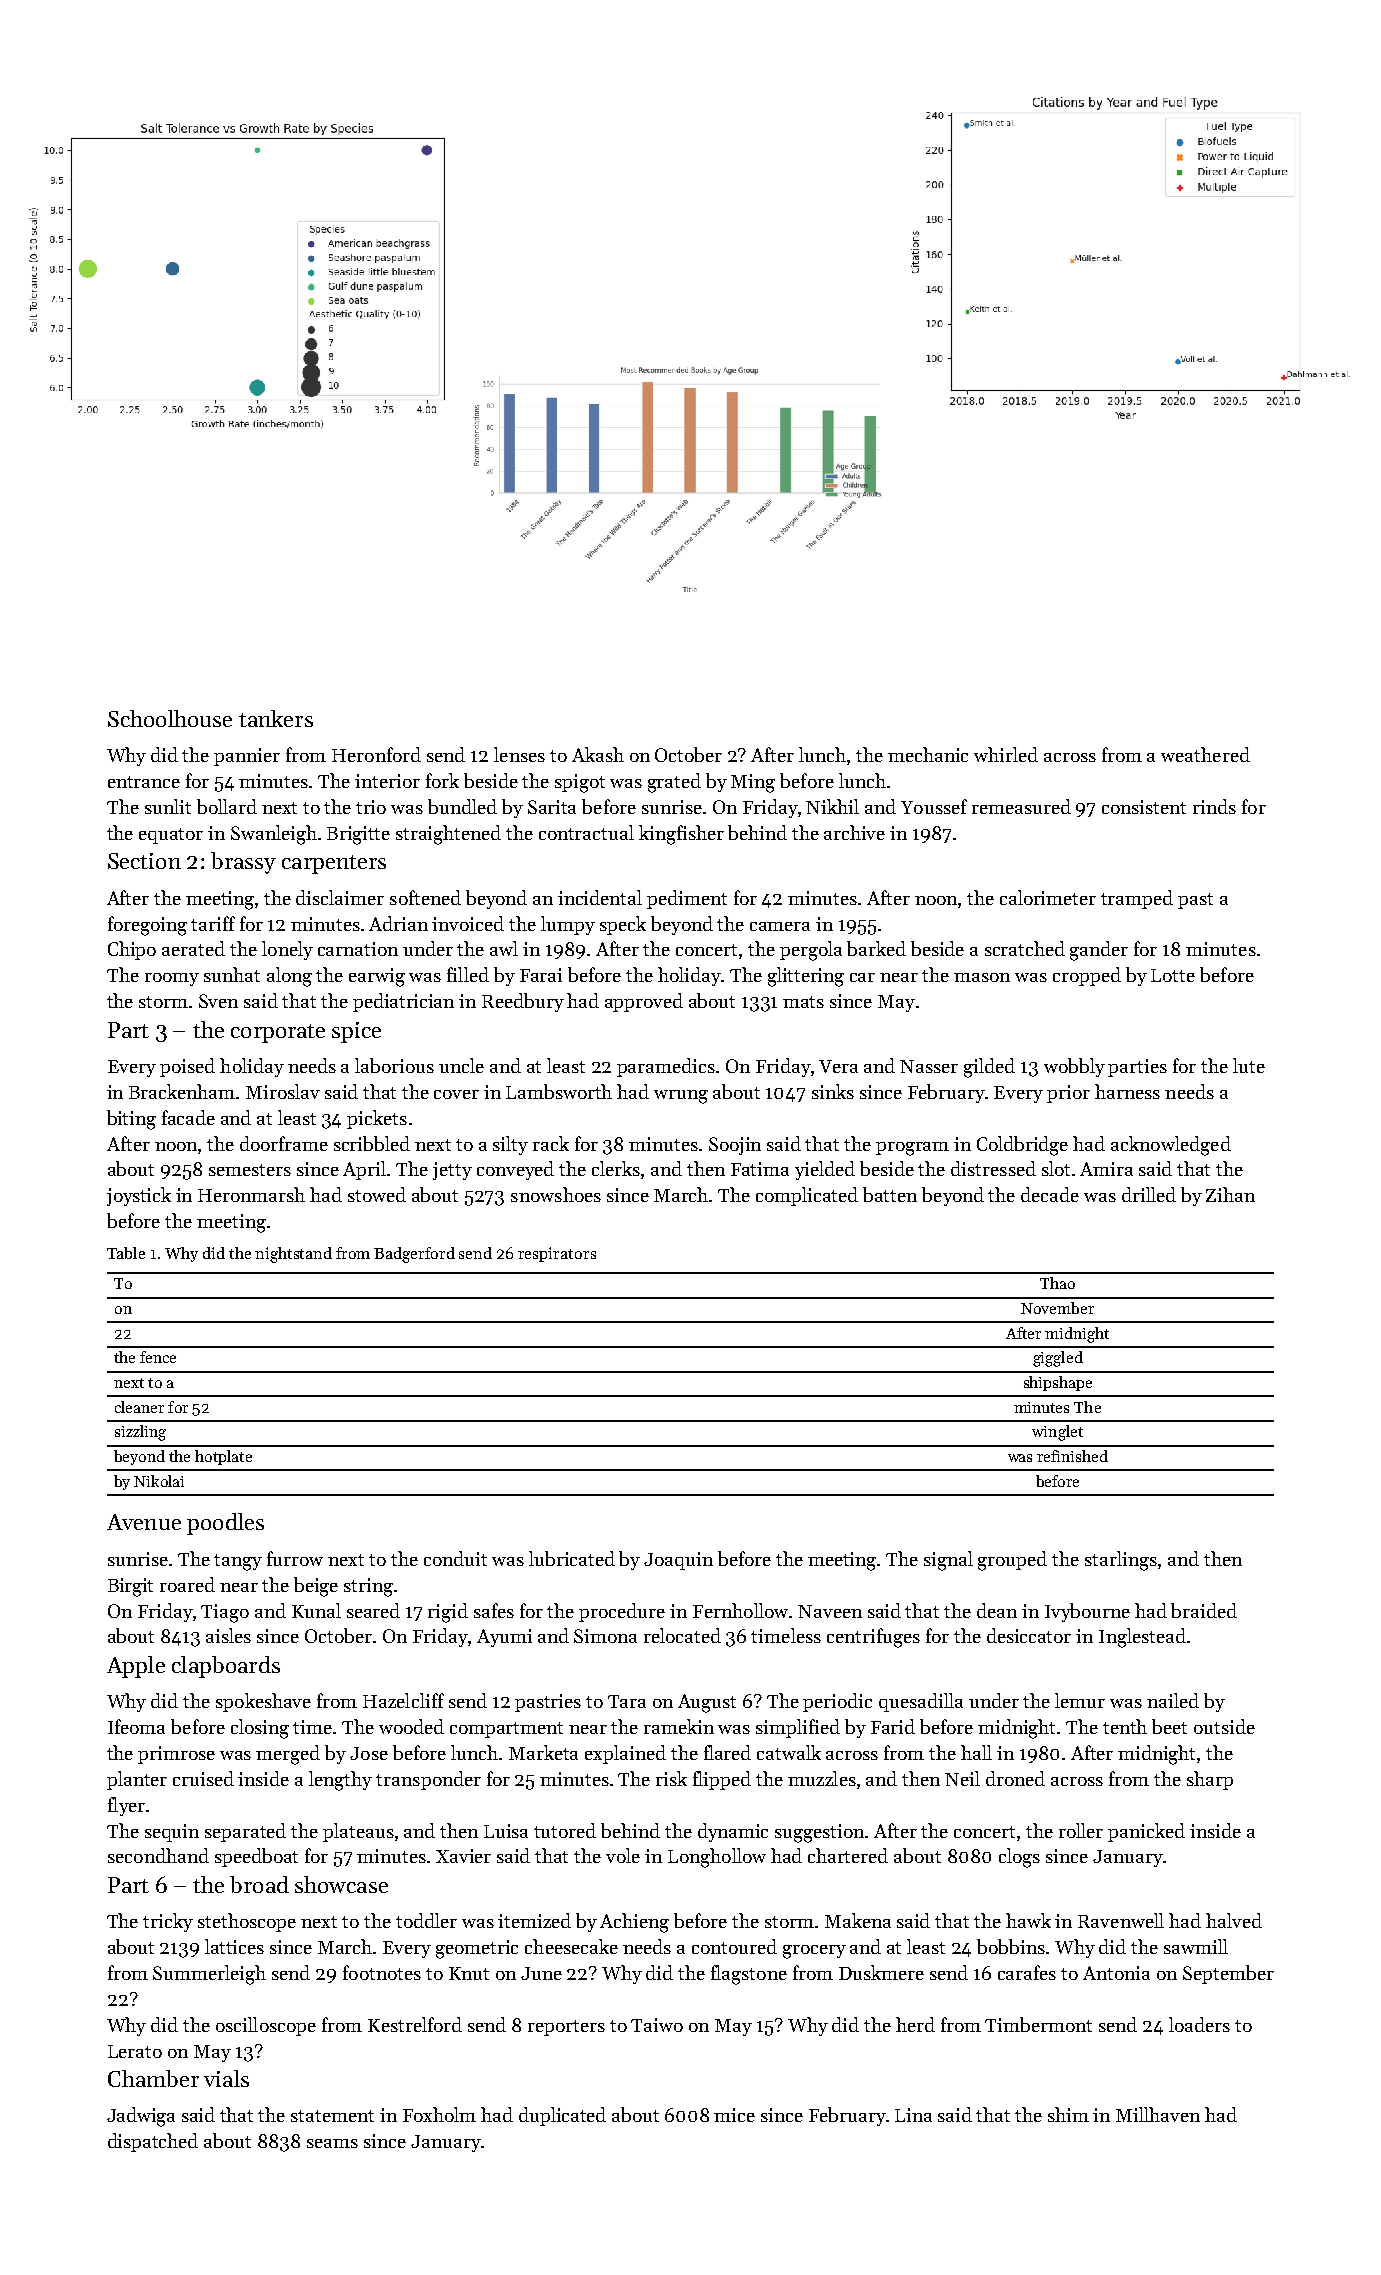 The image size is (1381, 2275). What do you see at coordinates (1230, 1194) in the screenshot?
I see `Zihan` at bounding box center [1230, 1194].
